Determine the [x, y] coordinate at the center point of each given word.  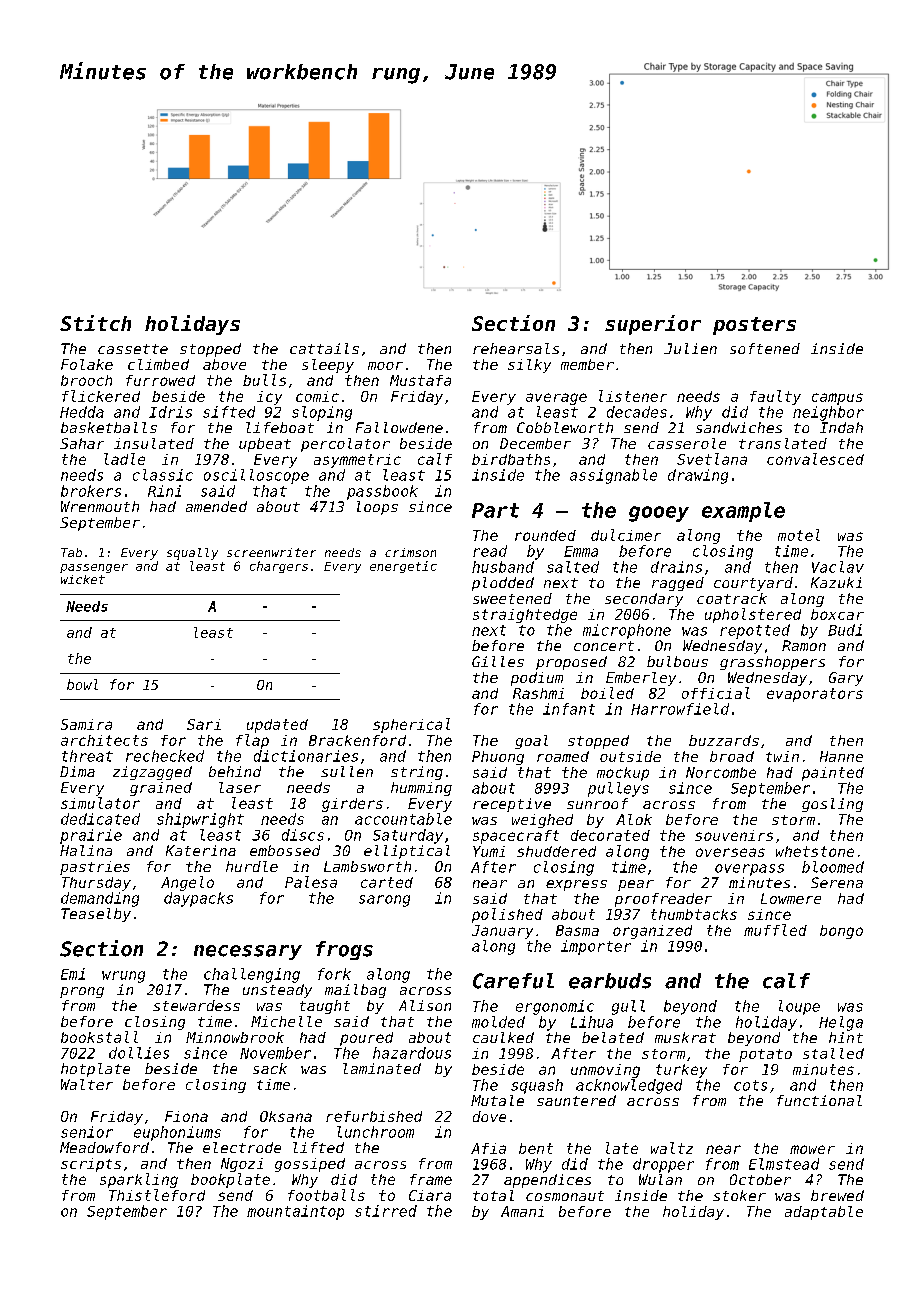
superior [653, 325]
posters [754, 326]
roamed [563, 756]
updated [277, 726]
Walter [87, 1084]
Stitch [95, 323]
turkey [681, 1071]
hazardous [412, 1053]
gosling [832, 805]
